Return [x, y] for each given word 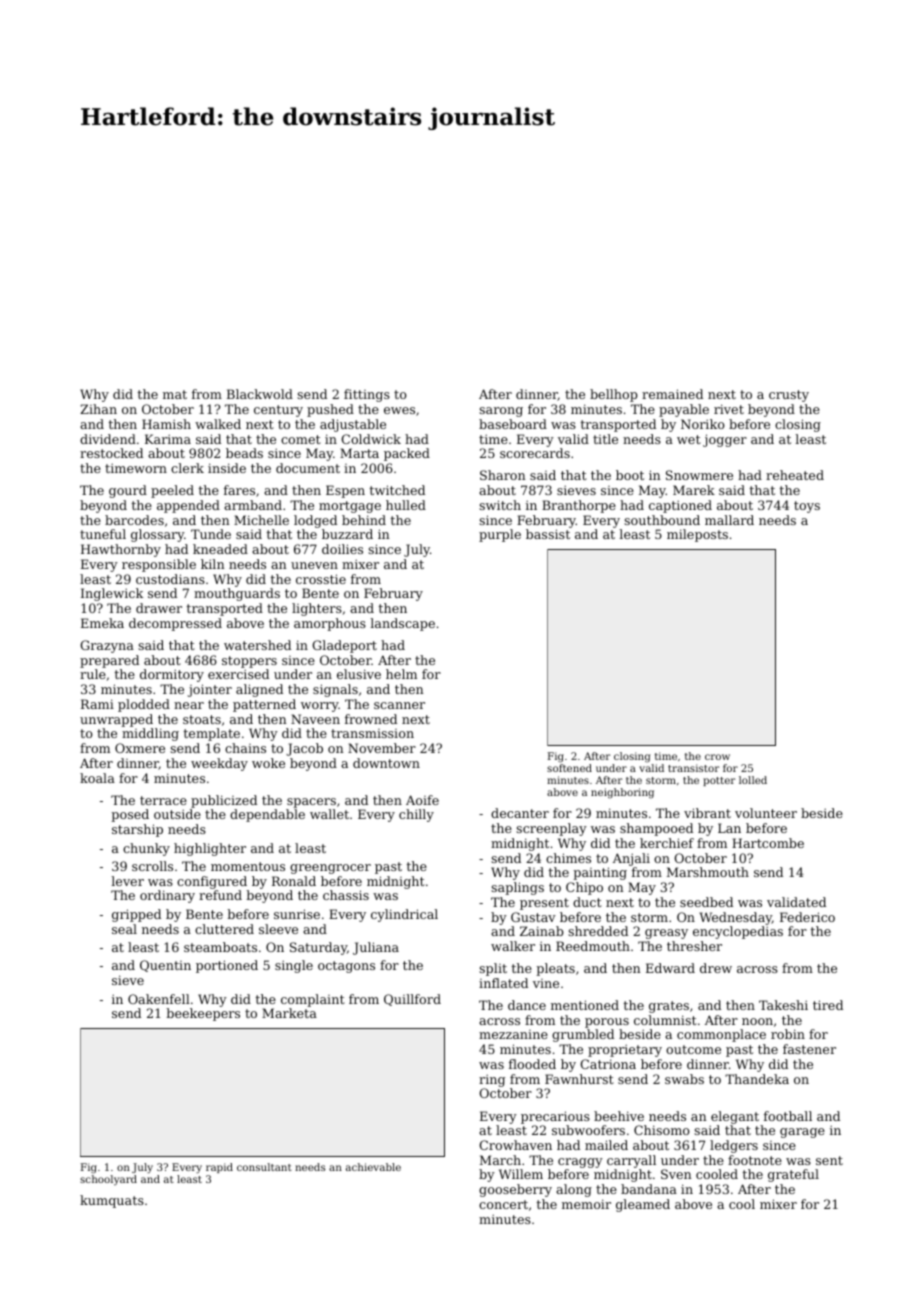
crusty [789, 396]
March [500, 1160]
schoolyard [108, 1180]
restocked [111, 453]
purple [500, 535]
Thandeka [757, 1079]
